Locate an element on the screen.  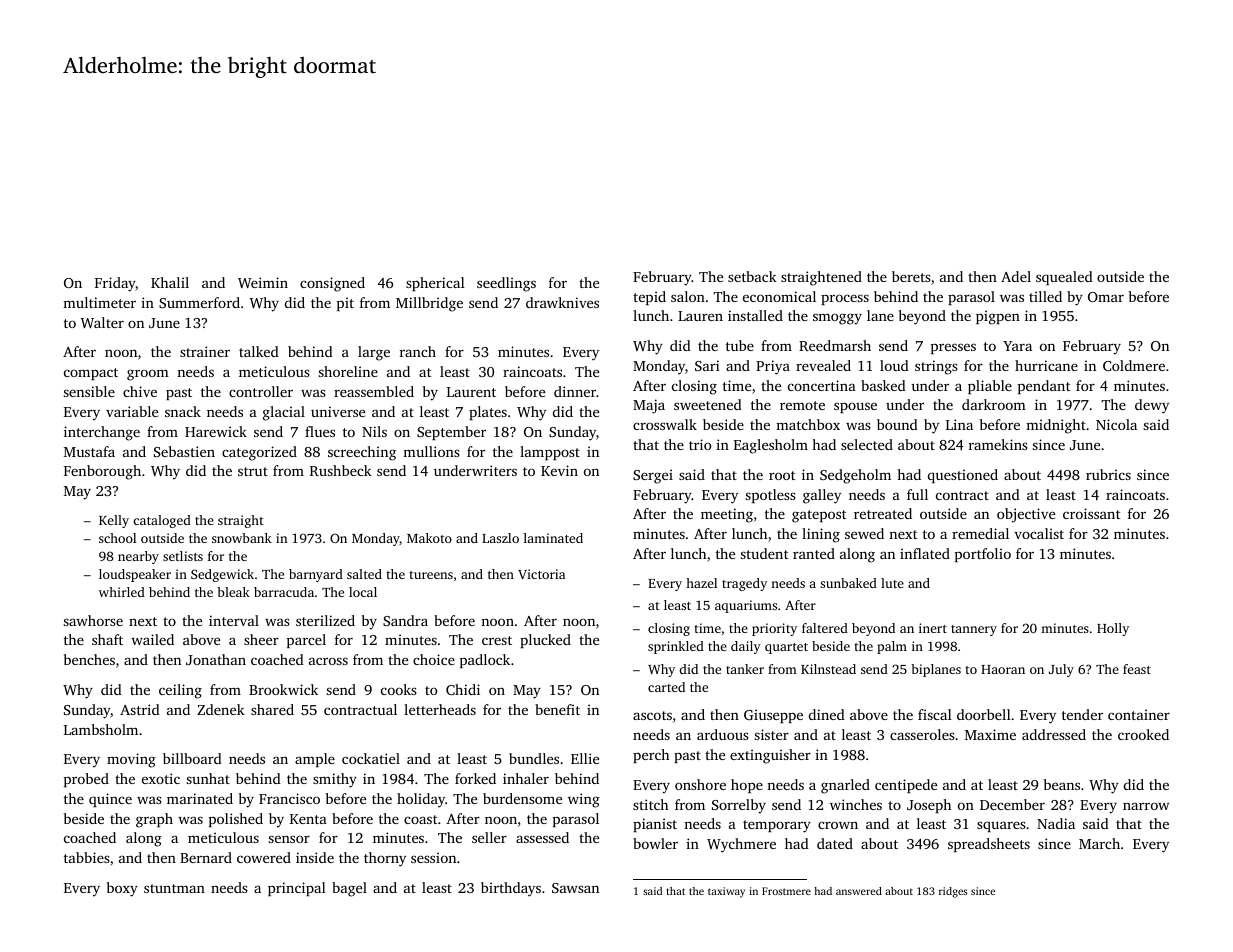
ample is located at coordinates (315, 760).
